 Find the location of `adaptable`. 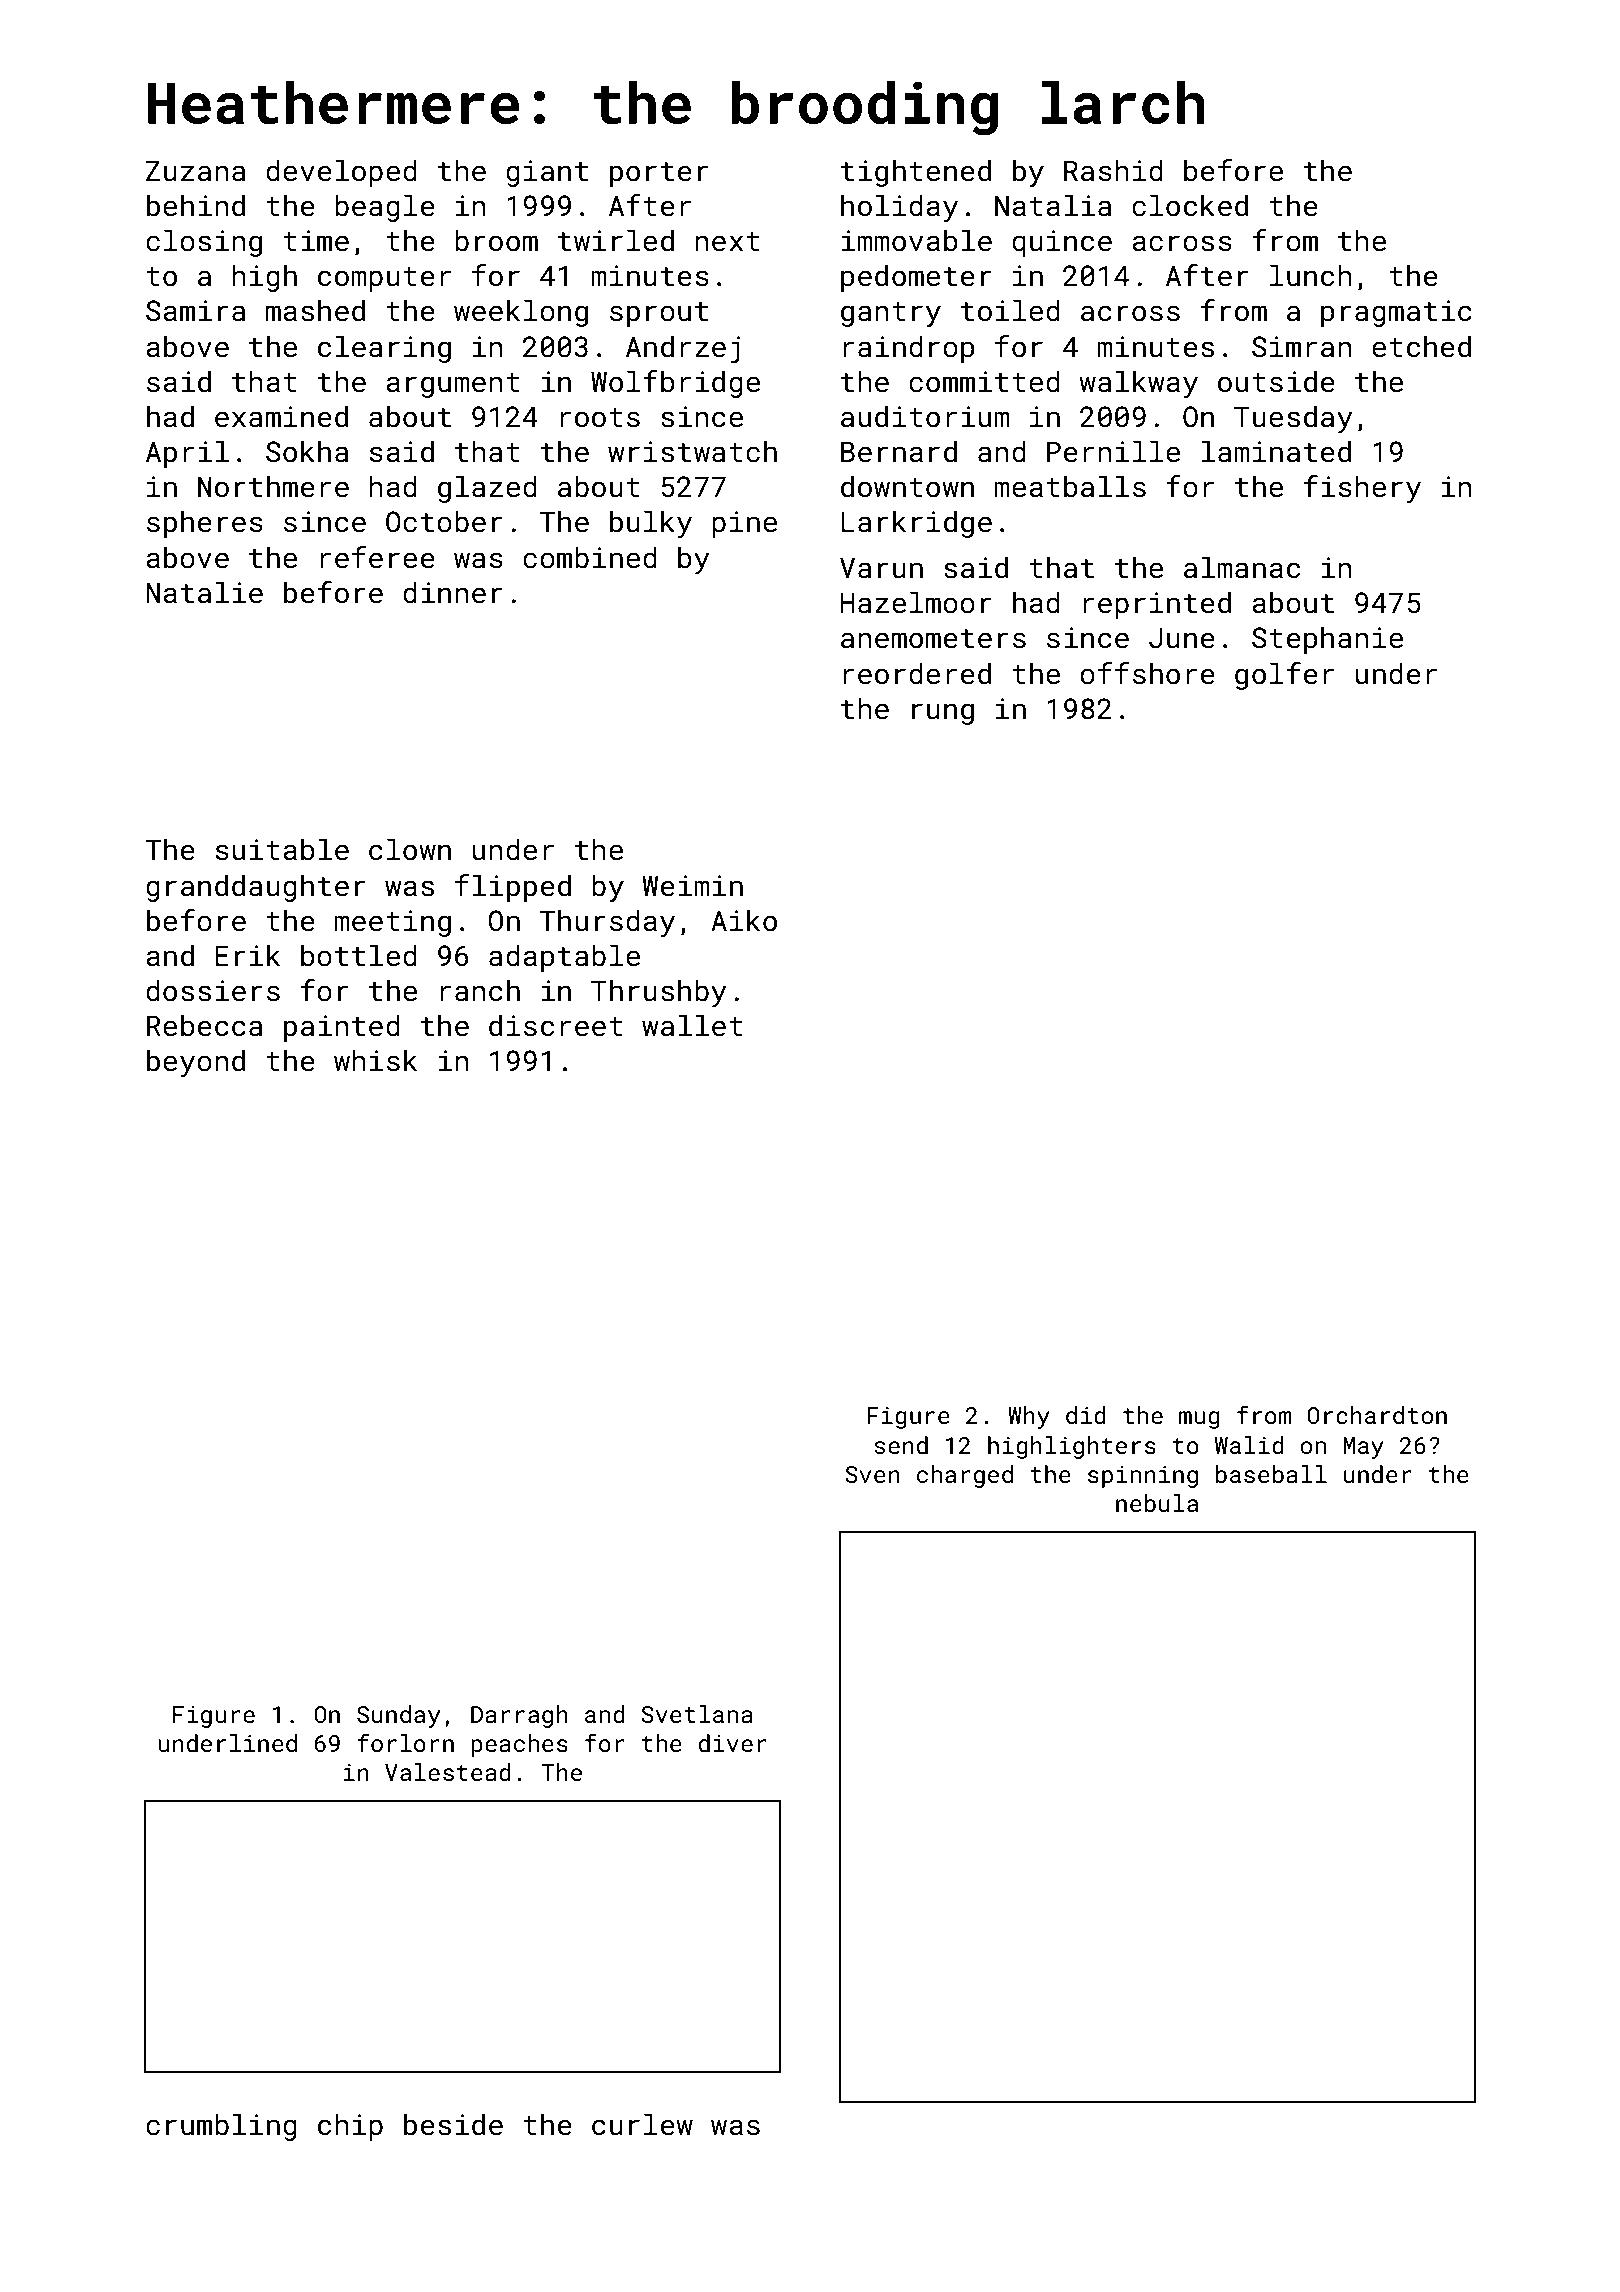

adaptable is located at coordinates (564, 958).
